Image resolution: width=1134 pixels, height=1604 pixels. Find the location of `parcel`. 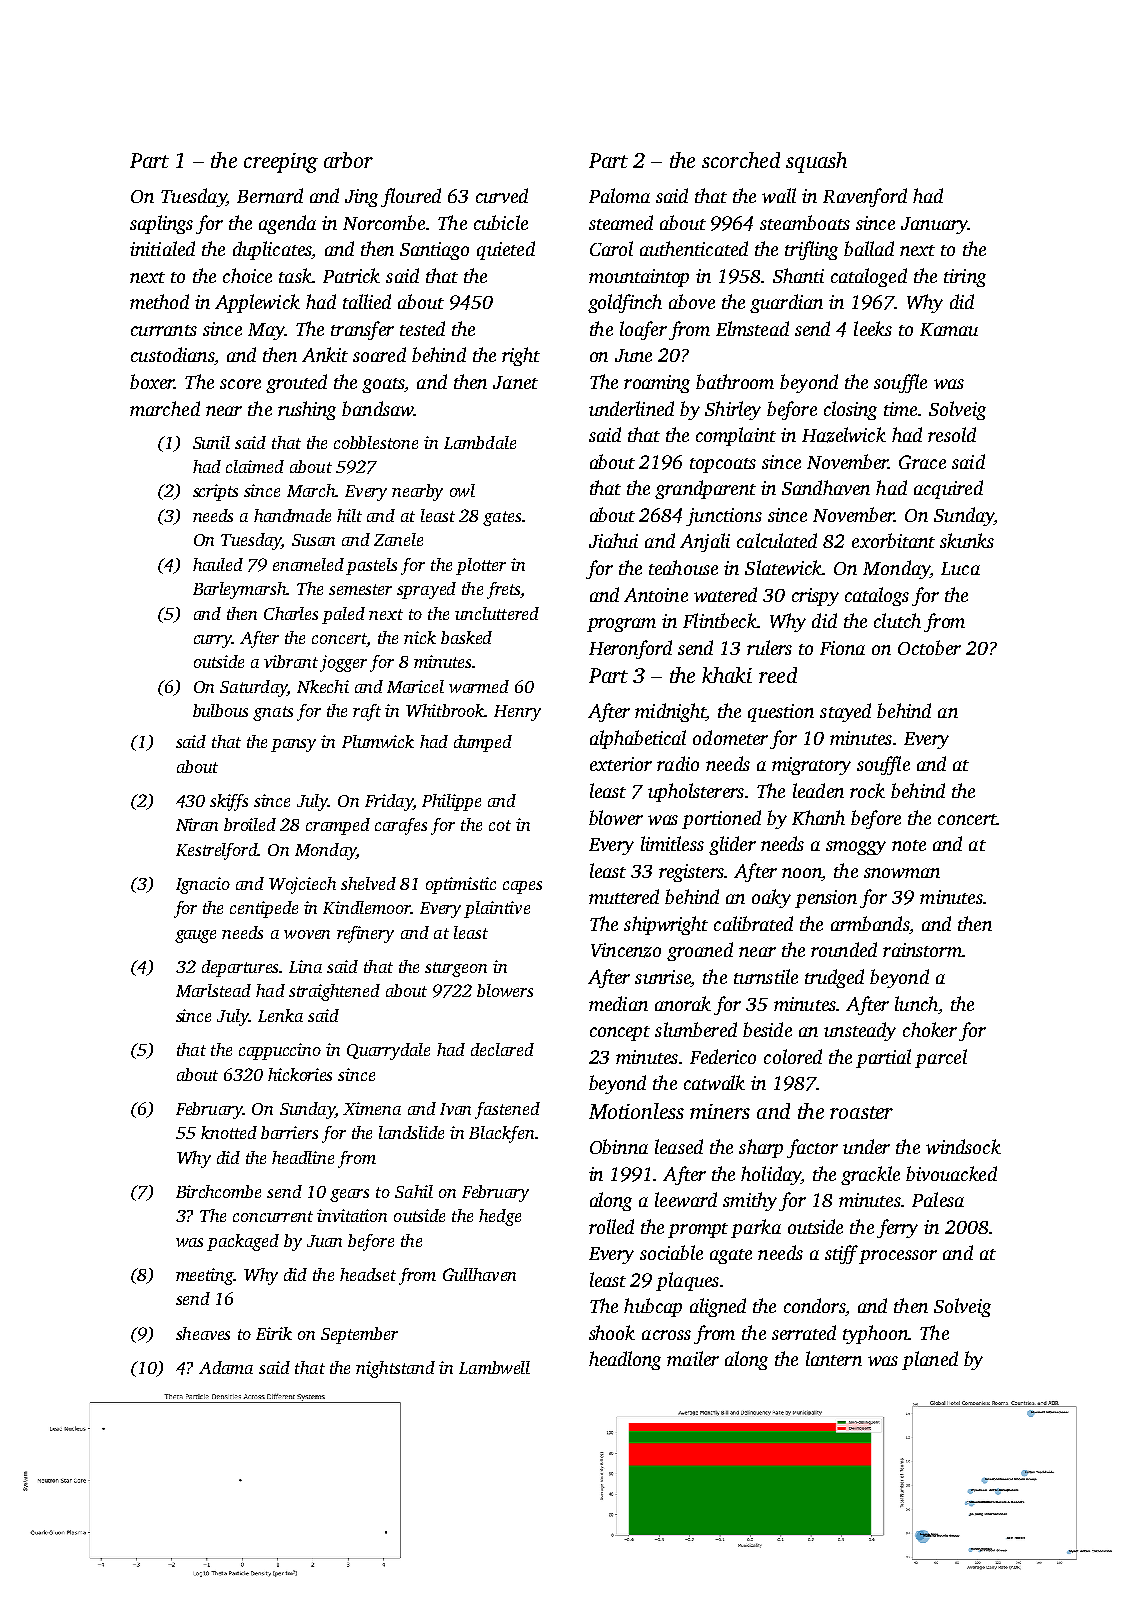

parcel is located at coordinates (941, 1058).
